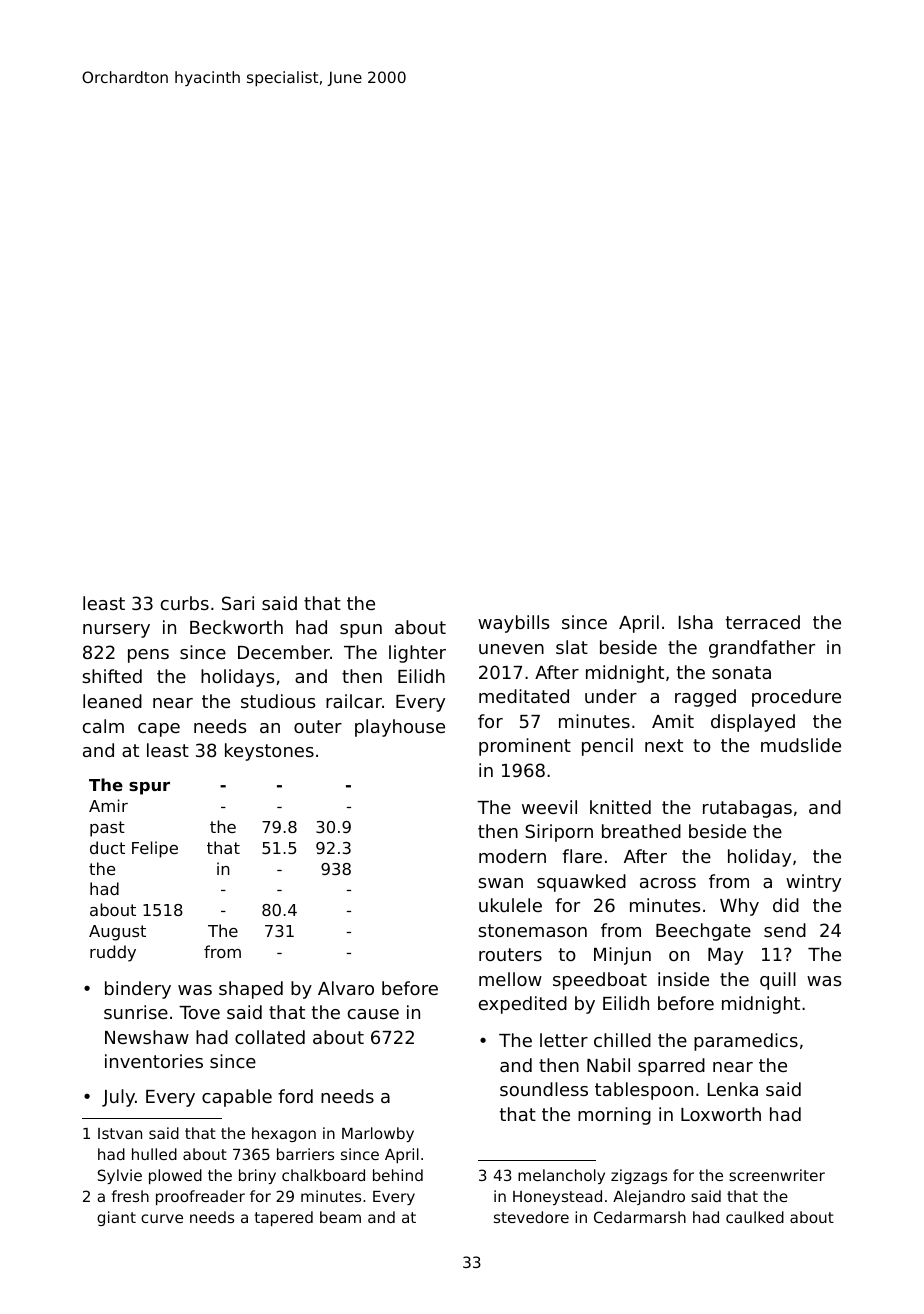 The width and height of the image is (924, 1314). What do you see at coordinates (108, 805) in the image?
I see `Amir` at bounding box center [108, 805].
